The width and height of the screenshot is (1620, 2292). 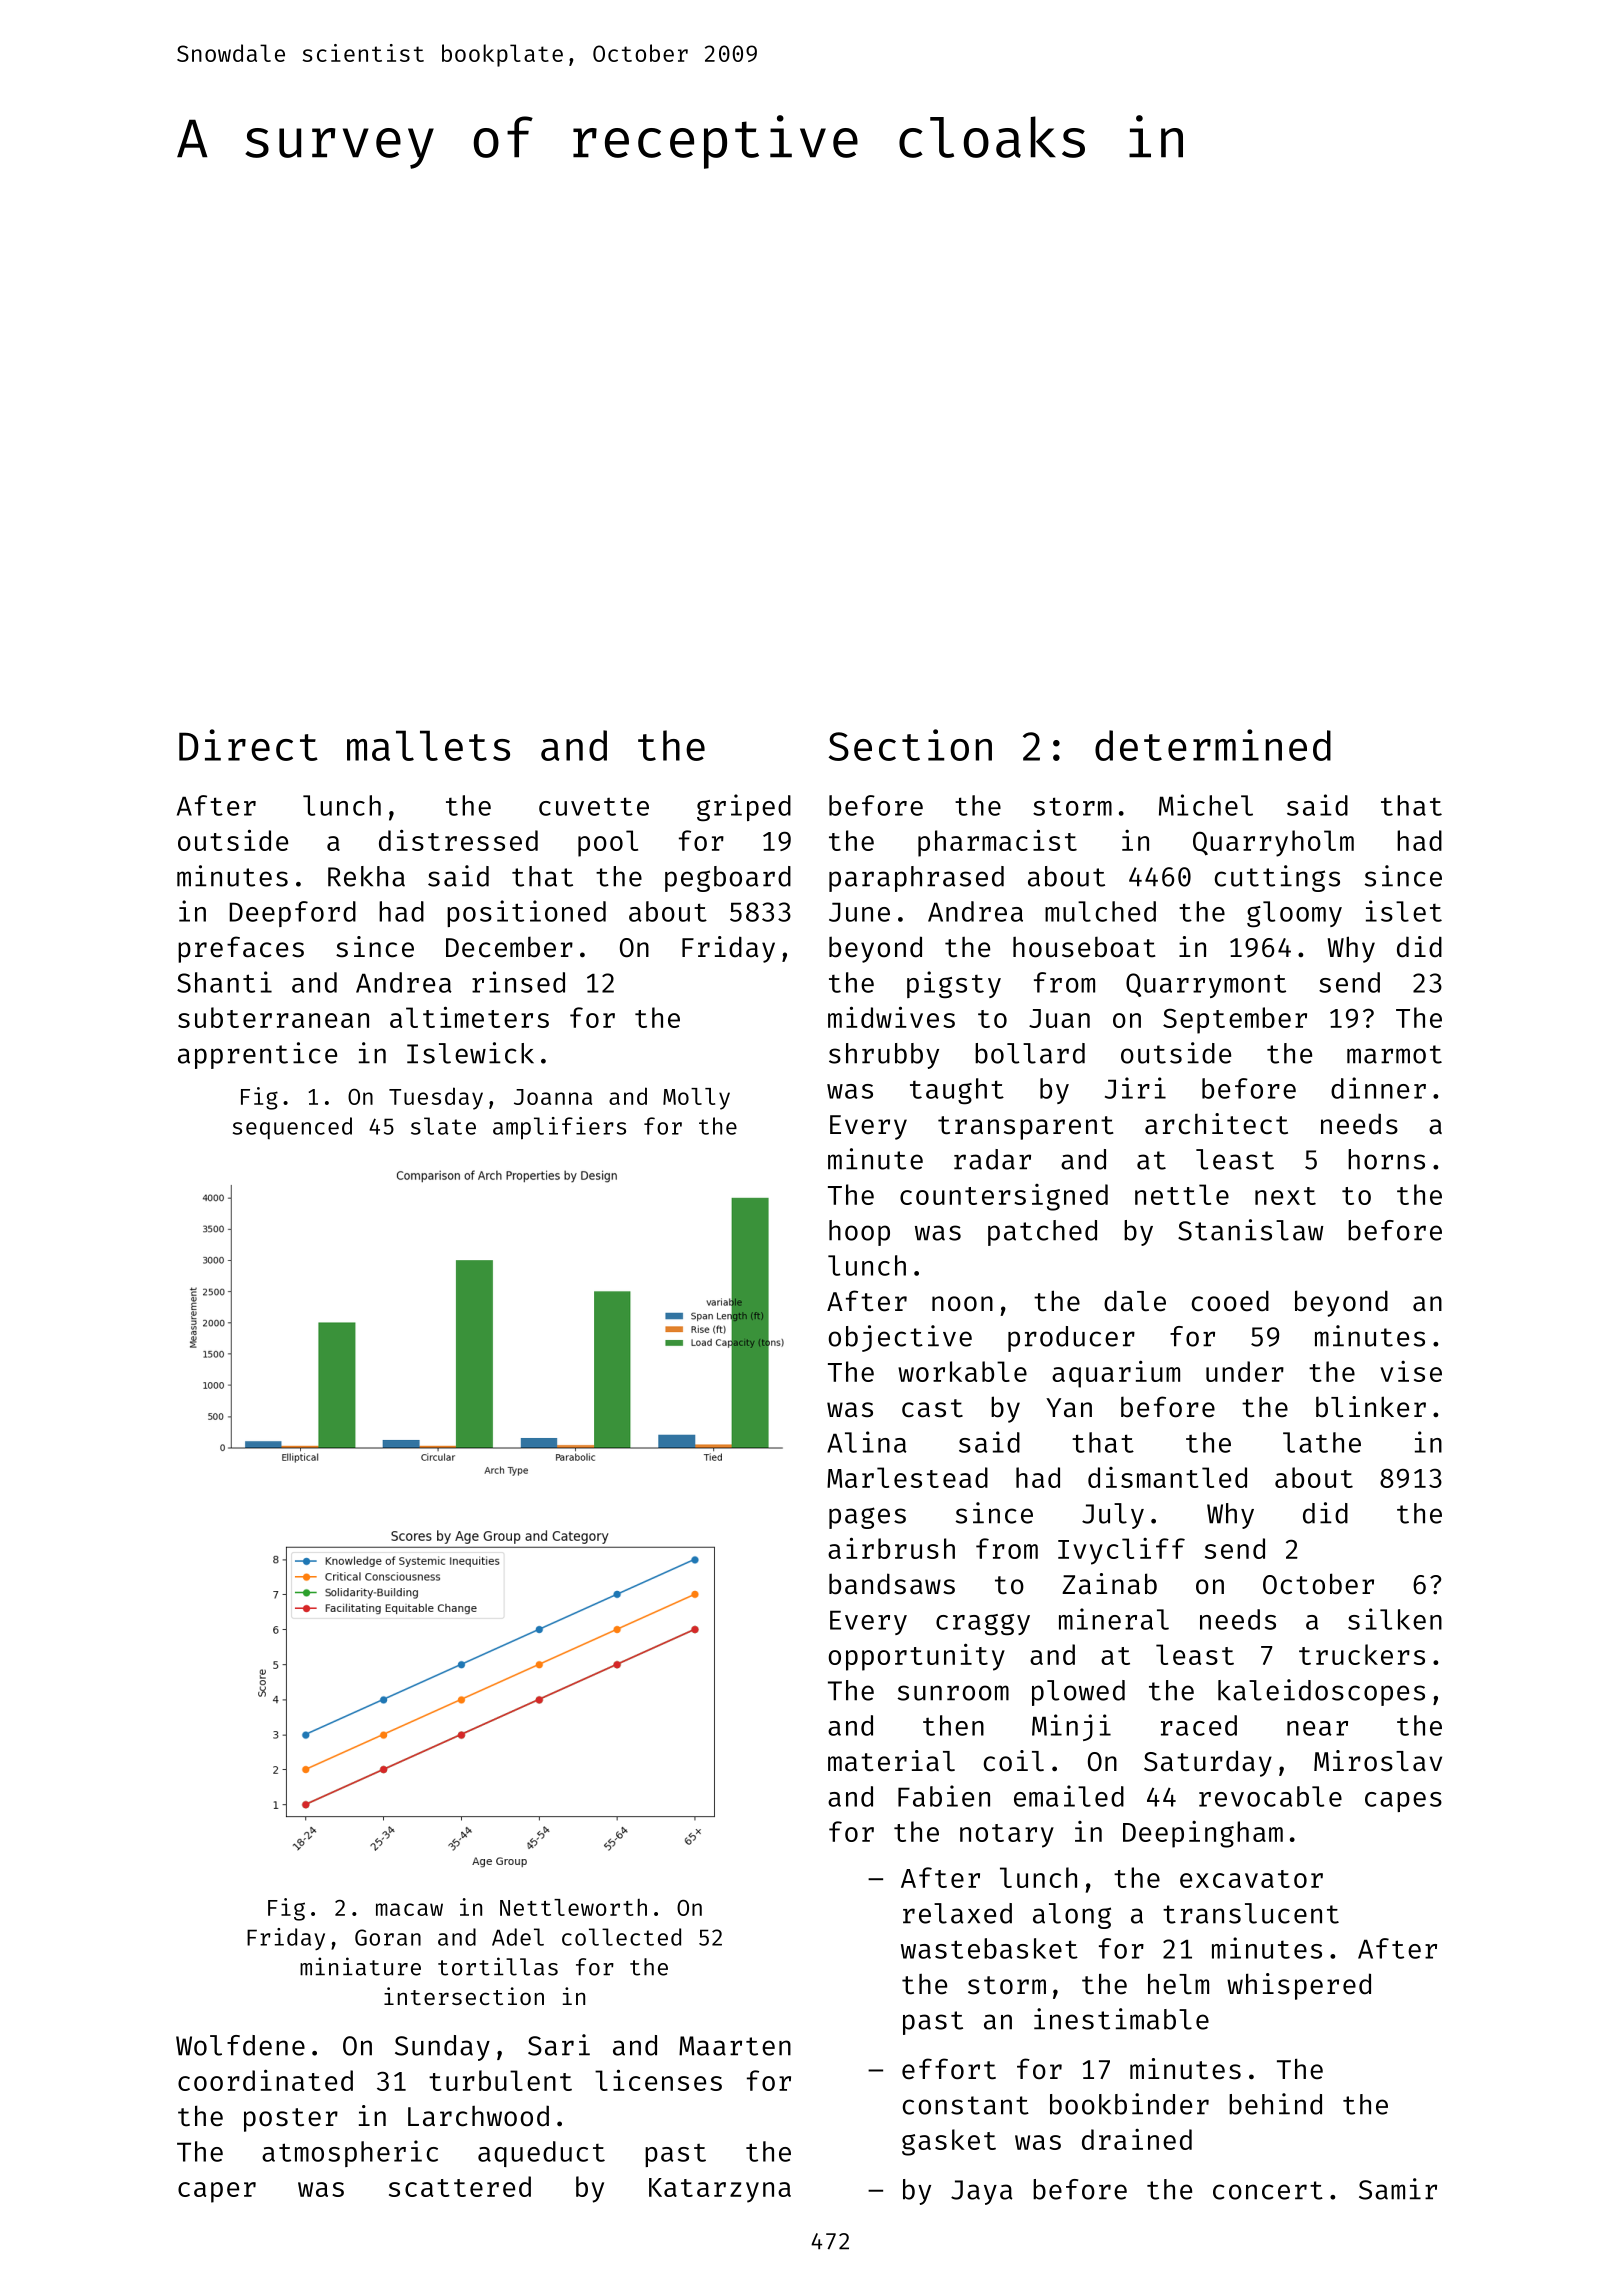 What do you see at coordinates (409, 1909) in the screenshot?
I see `macaw` at bounding box center [409, 1909].
